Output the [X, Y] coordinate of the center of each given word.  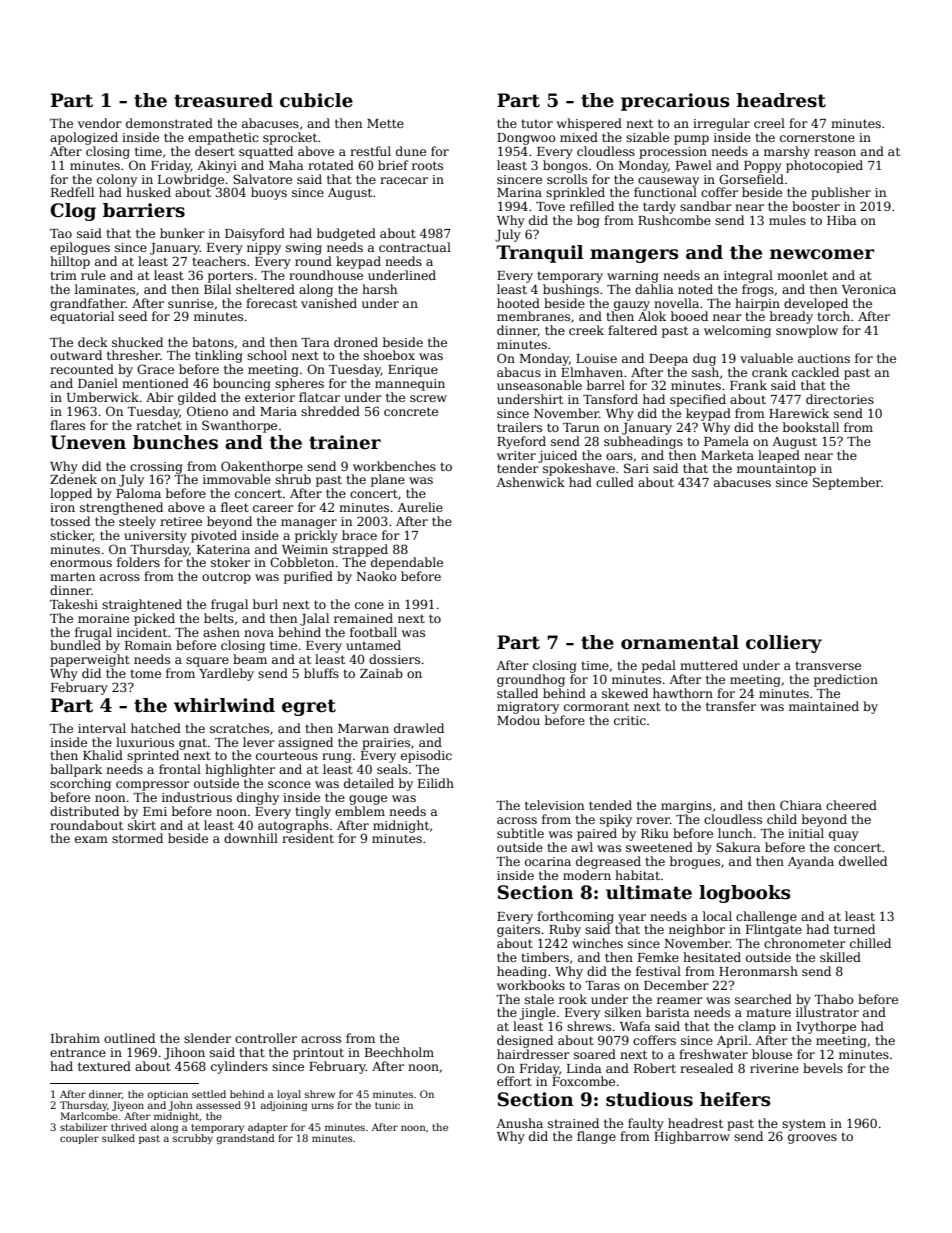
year [632, 919]
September [847, 483]
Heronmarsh [758, 971]
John [181, 1106]
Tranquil [540, 254]
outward [76, 355]
